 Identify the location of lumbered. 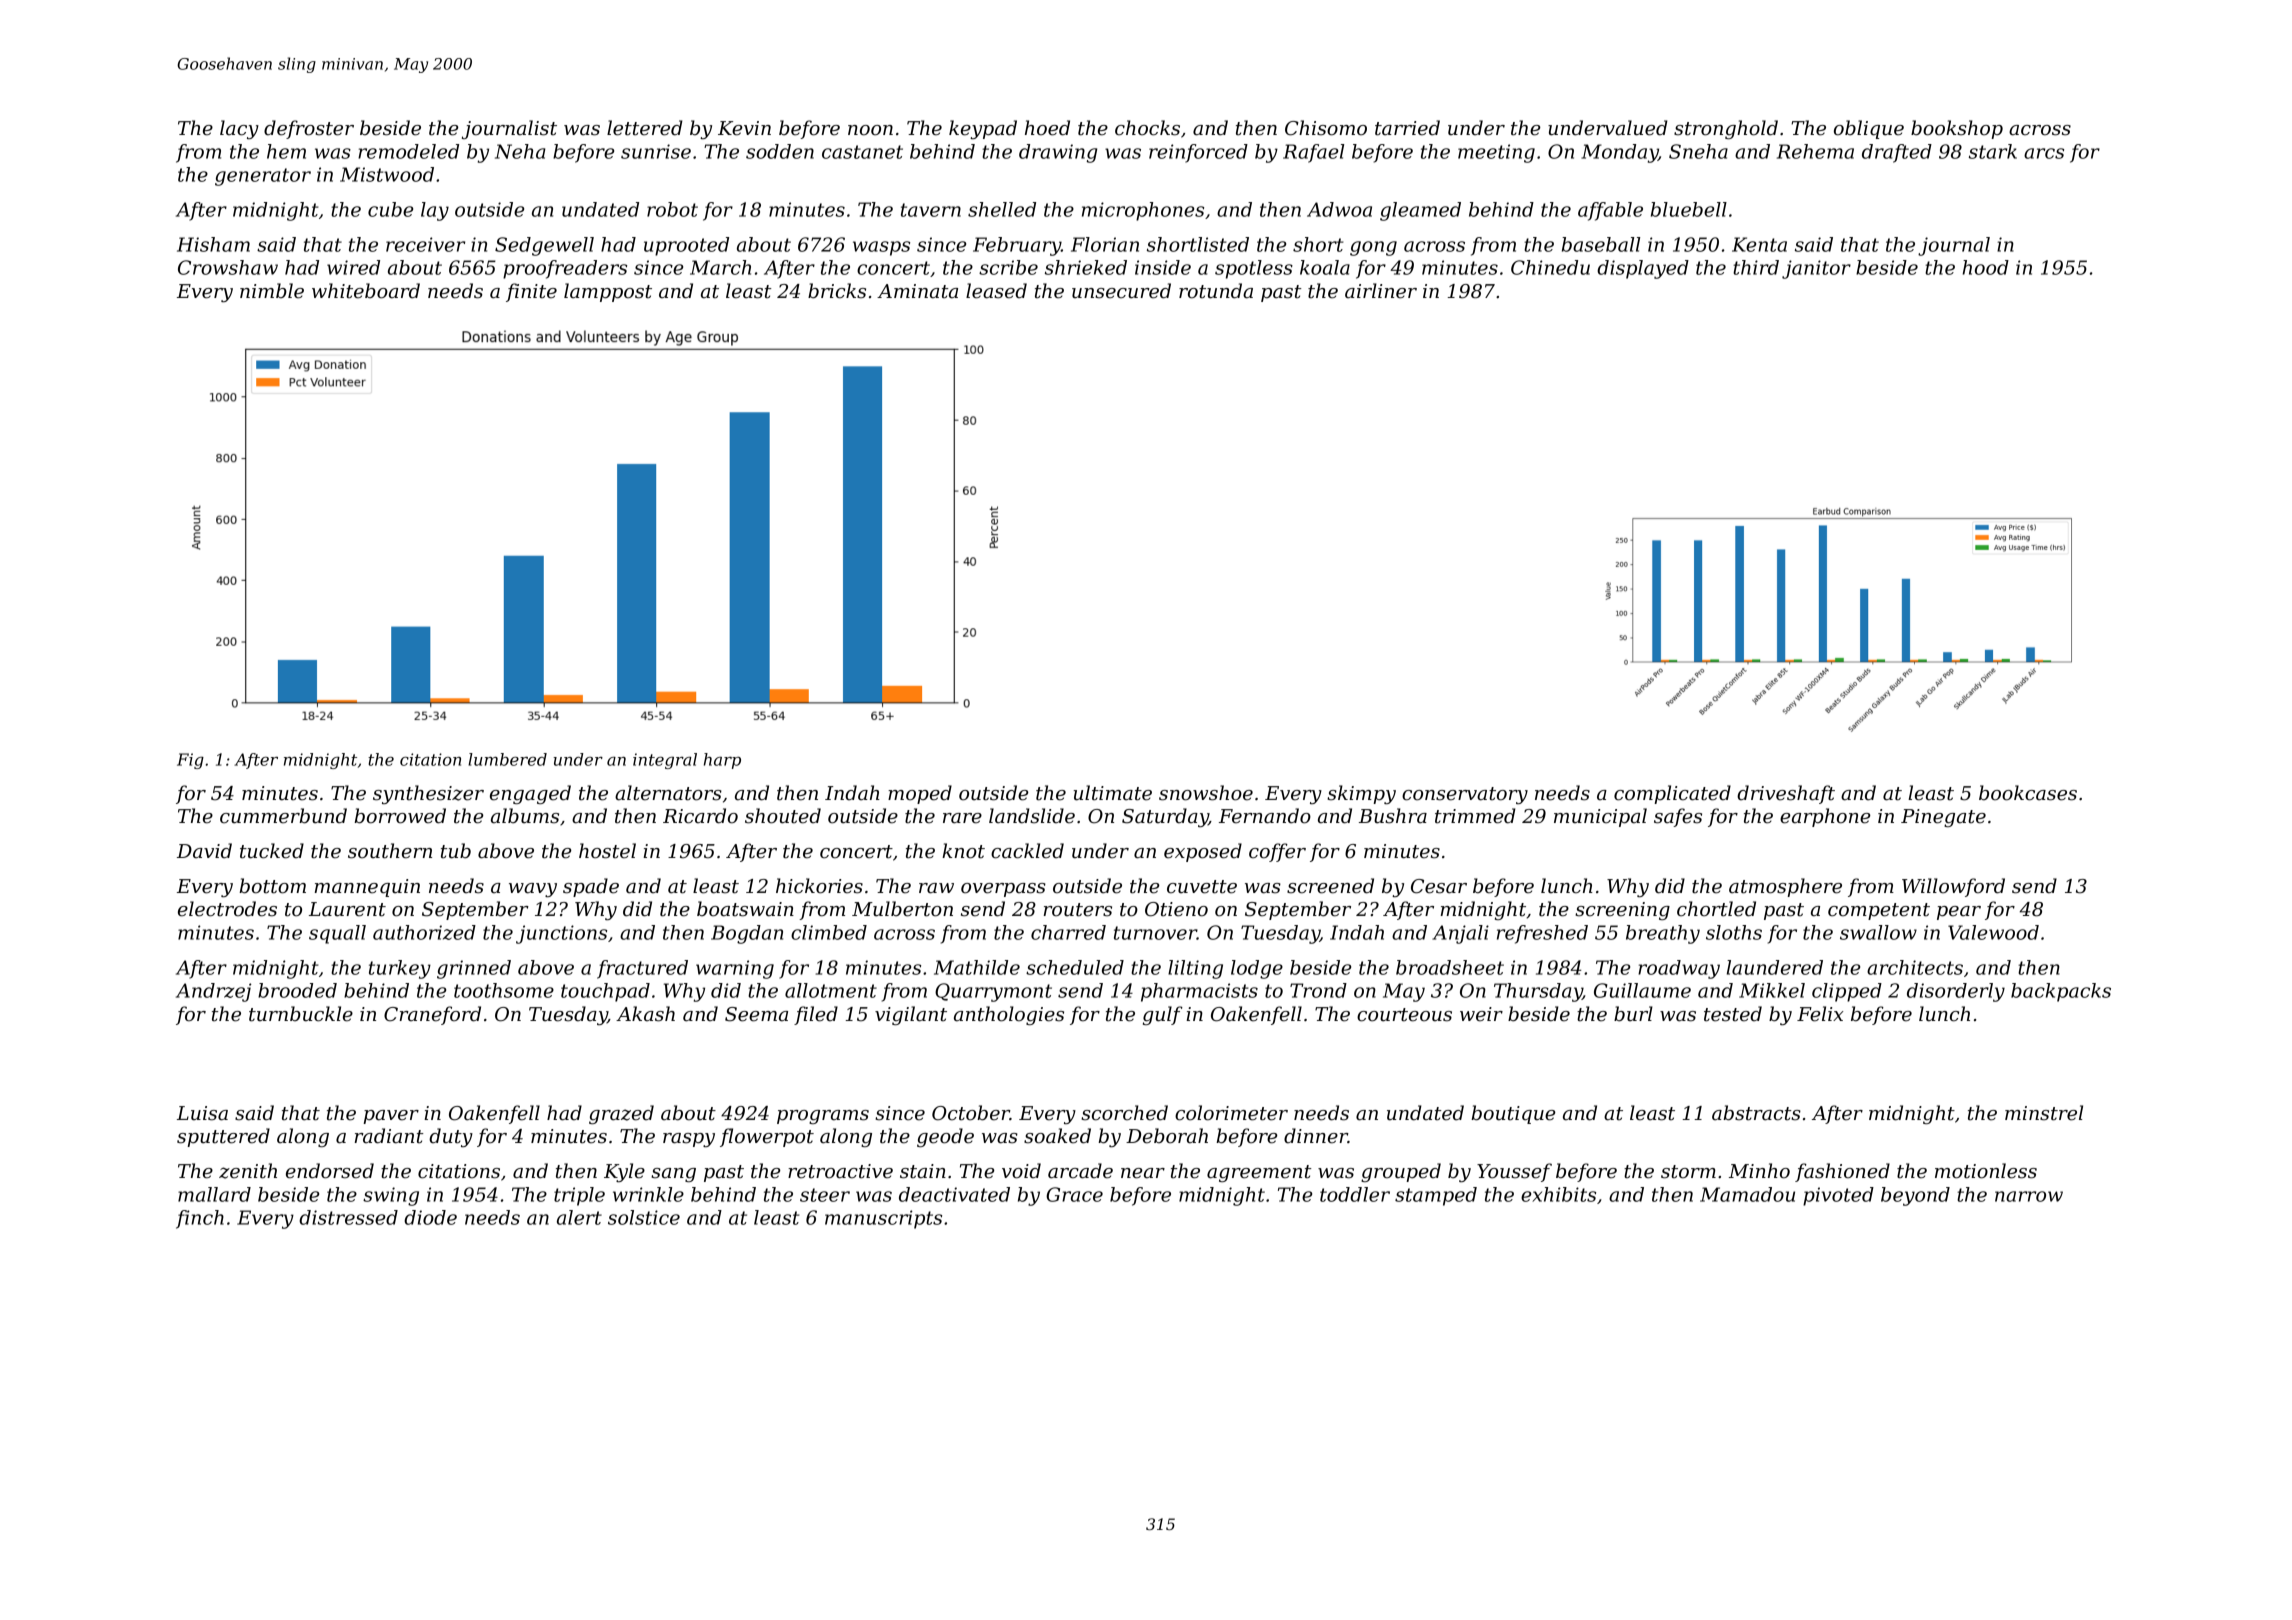
(507, 759).
